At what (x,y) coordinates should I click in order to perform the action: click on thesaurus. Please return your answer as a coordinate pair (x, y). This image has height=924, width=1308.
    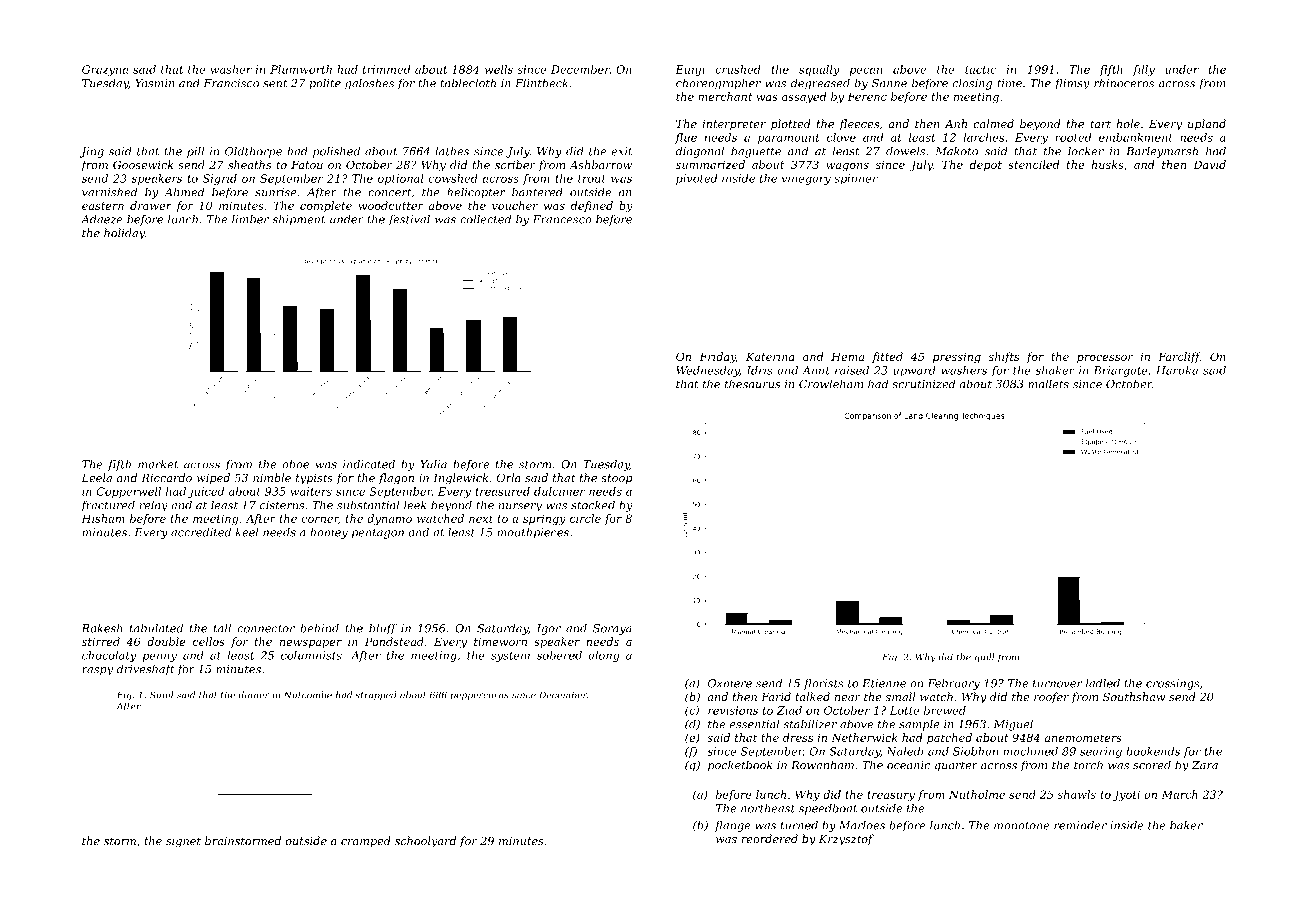
    Looking at the image, I should click on (752, 384).
